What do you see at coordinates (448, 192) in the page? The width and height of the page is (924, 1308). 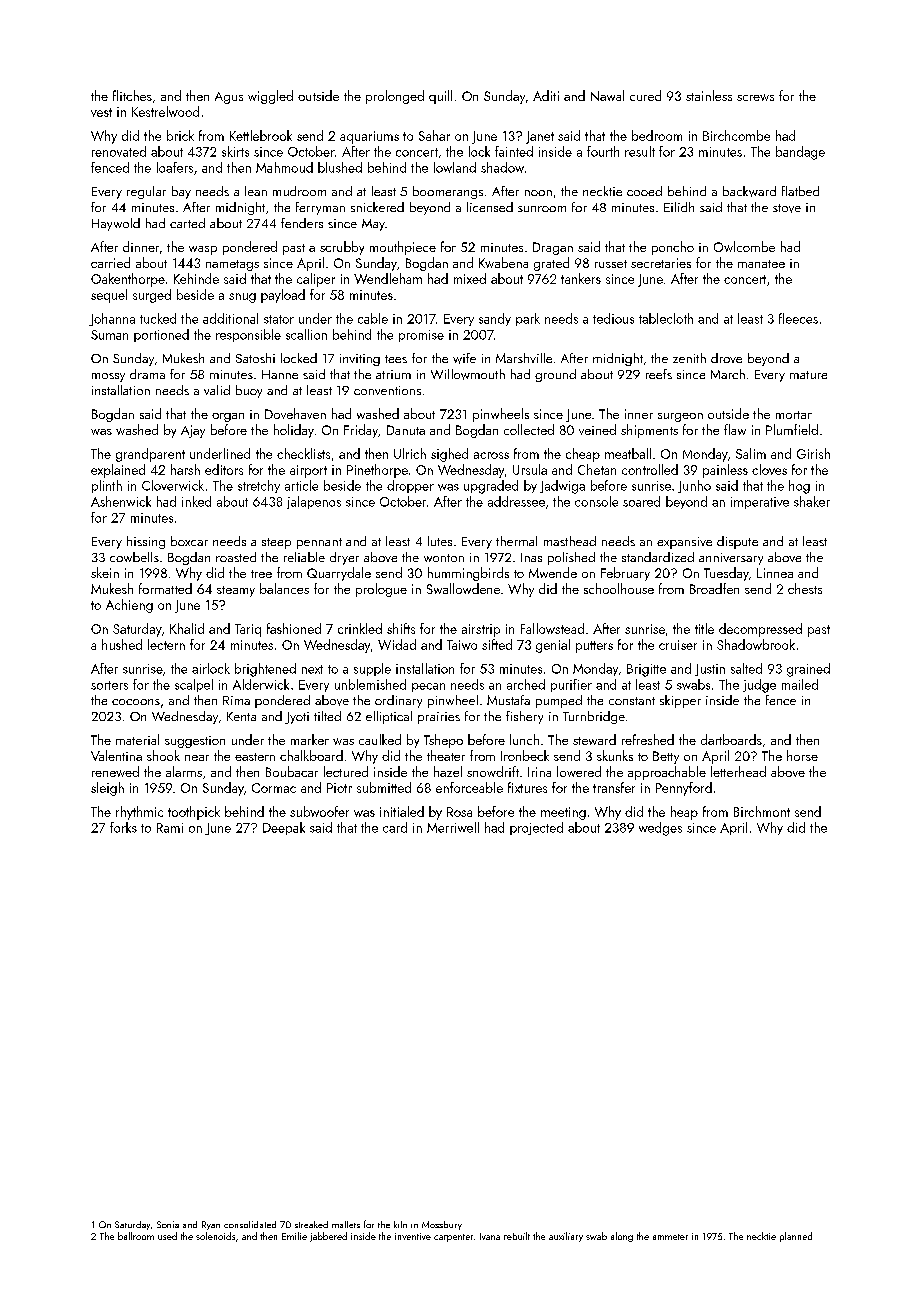 I see `boomerangs` at bounding box center [448, 192].
